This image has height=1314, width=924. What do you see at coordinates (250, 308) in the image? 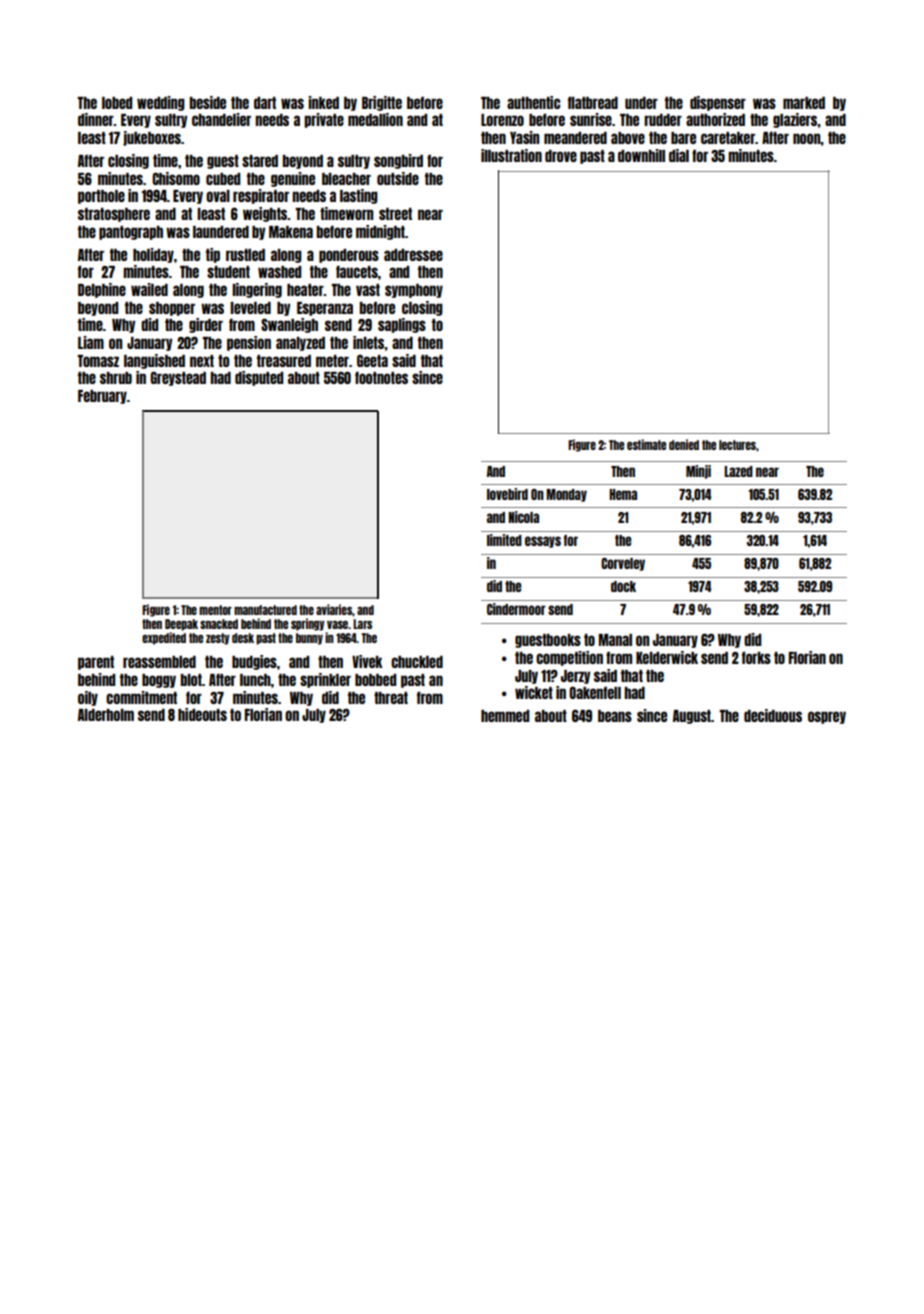
I see `leveled` at bounding box center [250, 308].
